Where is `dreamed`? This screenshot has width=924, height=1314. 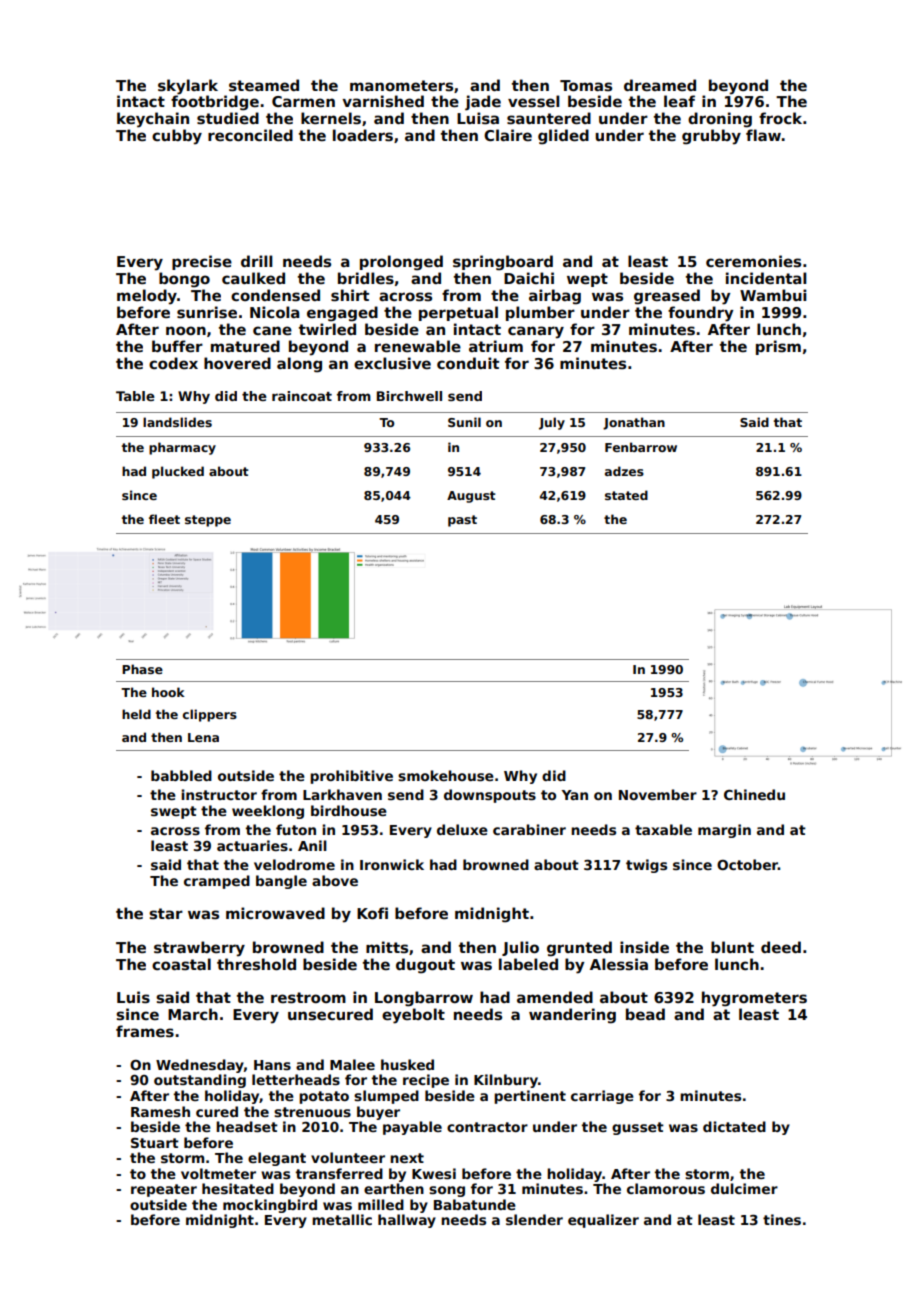 dreamed is located at coordinates (660, 85).
